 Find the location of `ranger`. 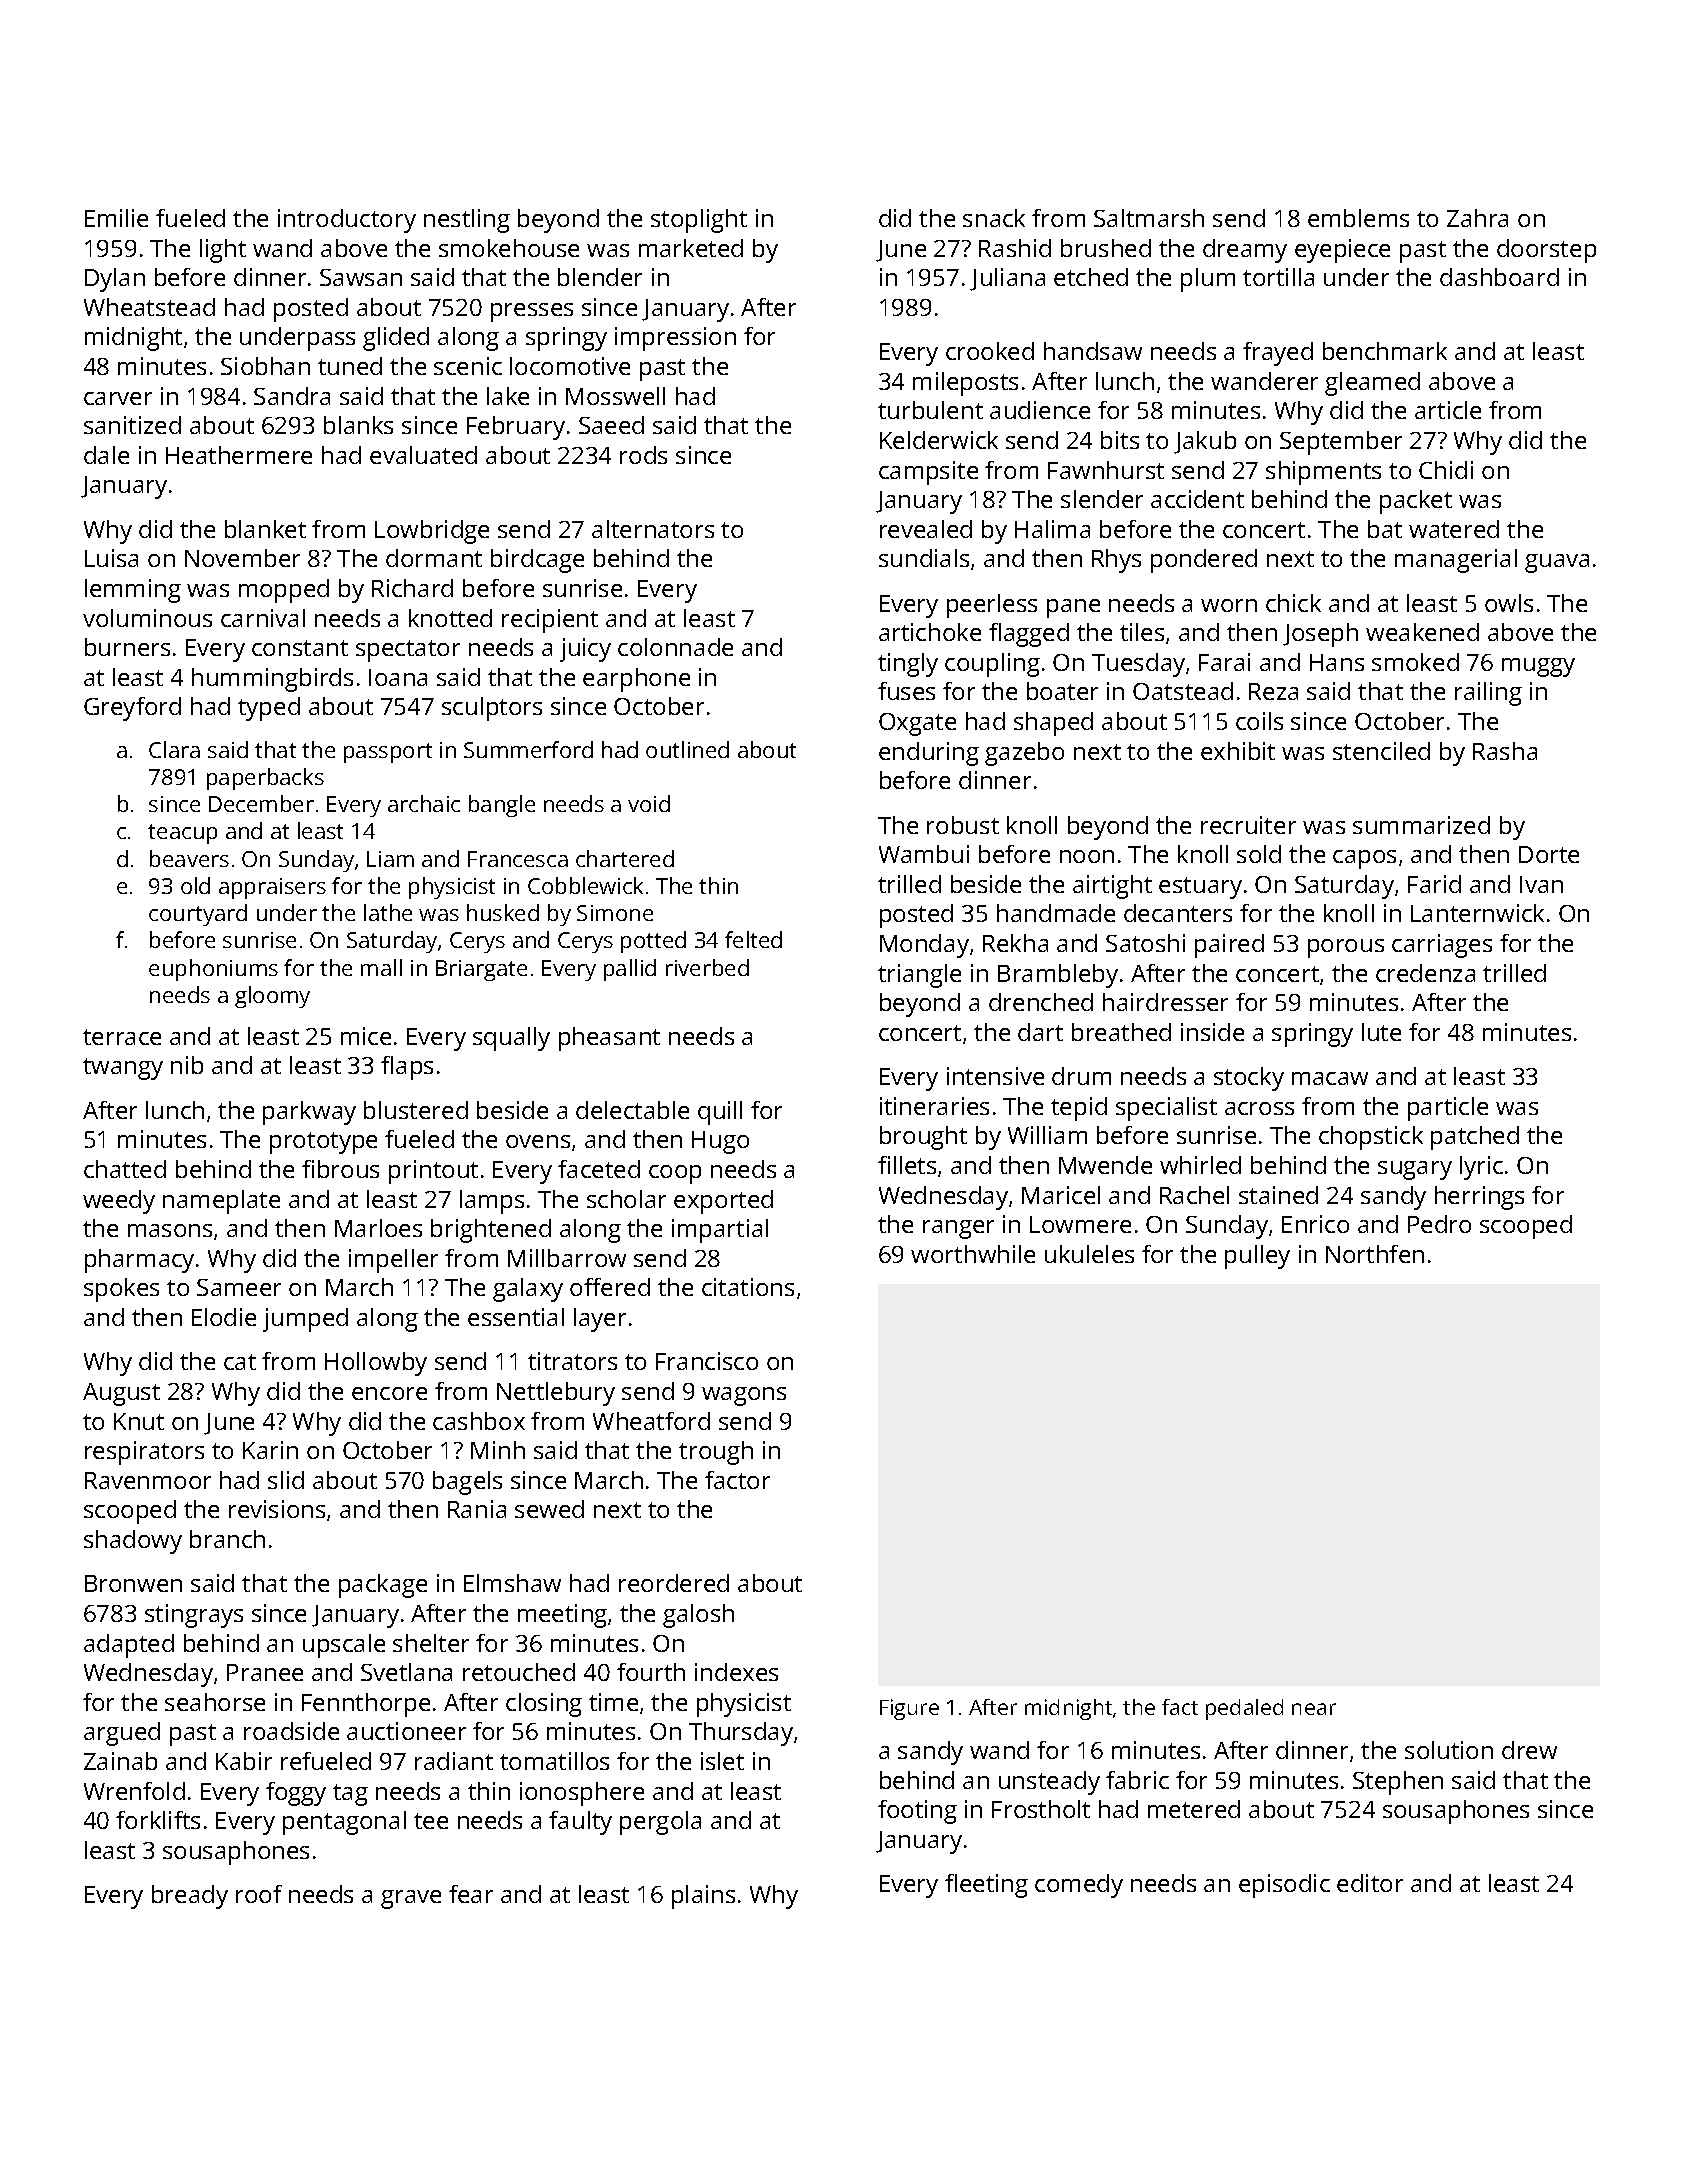

ranger is located at coordinates (958, 1229).
